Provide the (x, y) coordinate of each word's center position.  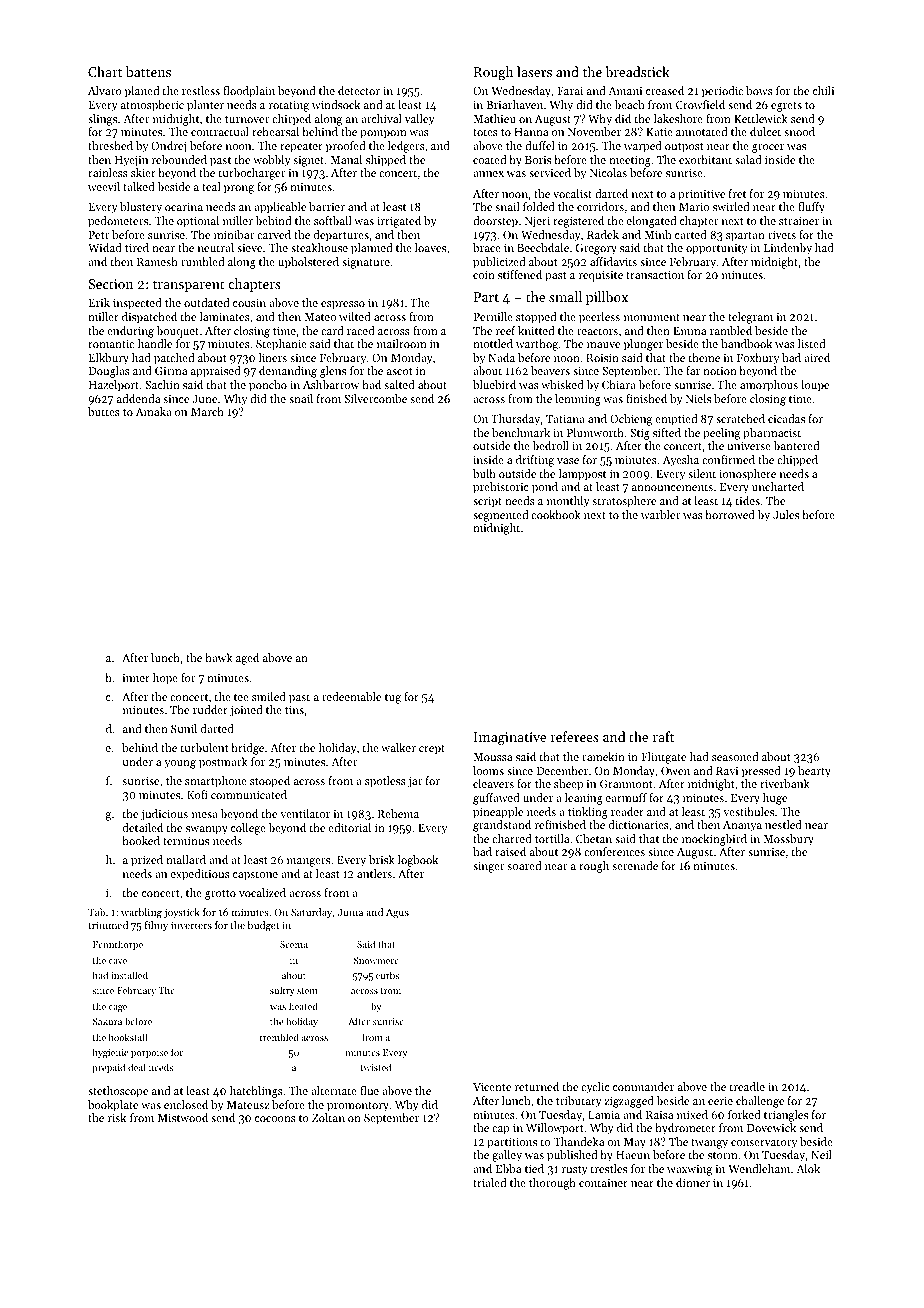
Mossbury (789, 840)
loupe (815, 386)
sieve (249, 248)
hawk (219, 657)
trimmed (108, 925)
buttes (104, 411)
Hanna (531, 132)
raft (663, 736)
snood (799, 131)
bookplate (113, 1106)
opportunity (716, 249)
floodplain (249, 92)
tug (393, 699)
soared (524, 865)
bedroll (551, 445)
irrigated (399, 222)
